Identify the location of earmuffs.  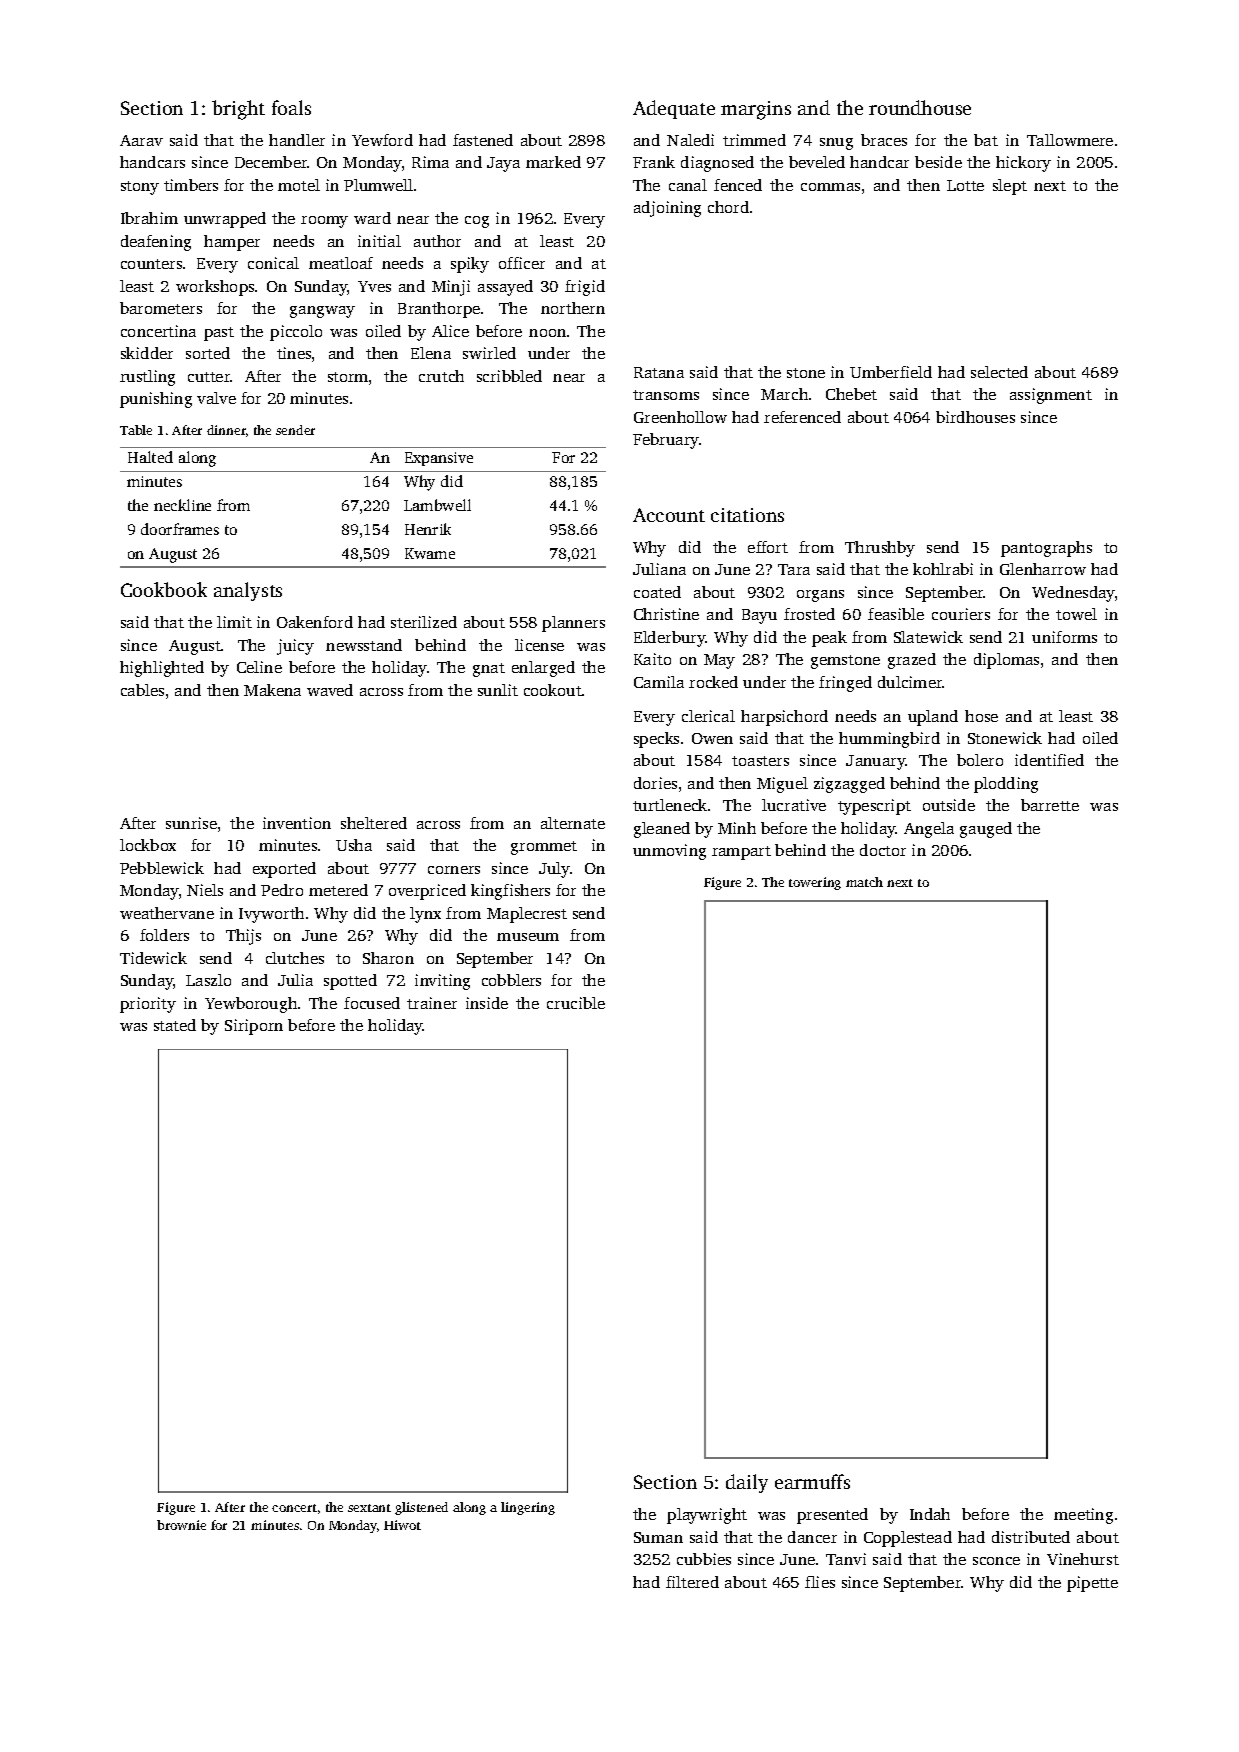
(812, 1481).
